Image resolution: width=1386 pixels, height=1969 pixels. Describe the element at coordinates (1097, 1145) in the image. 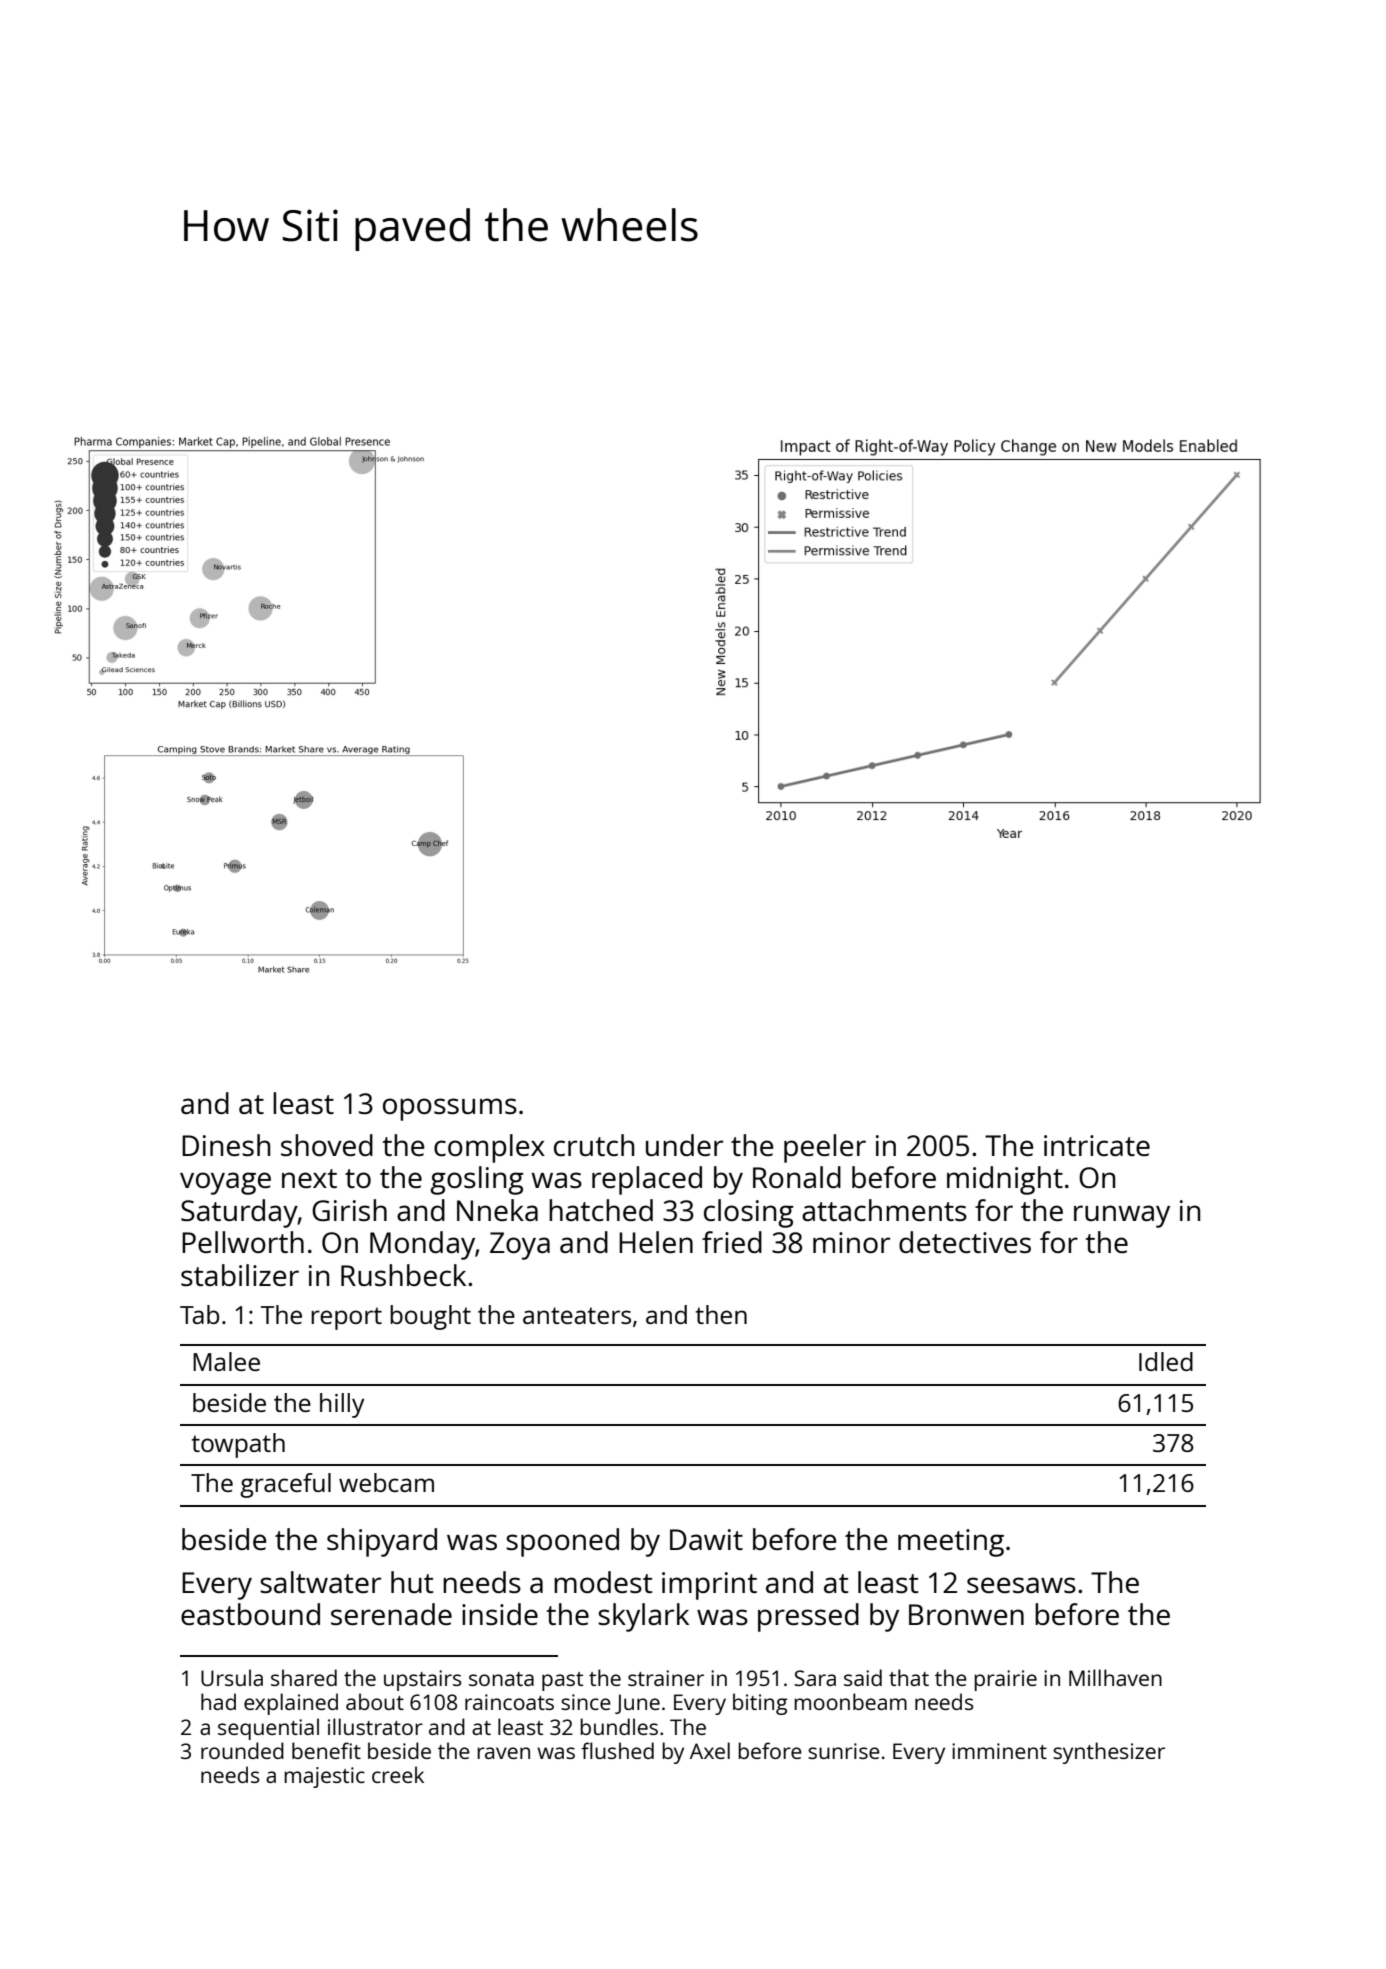

I see `intricate` at that location.
